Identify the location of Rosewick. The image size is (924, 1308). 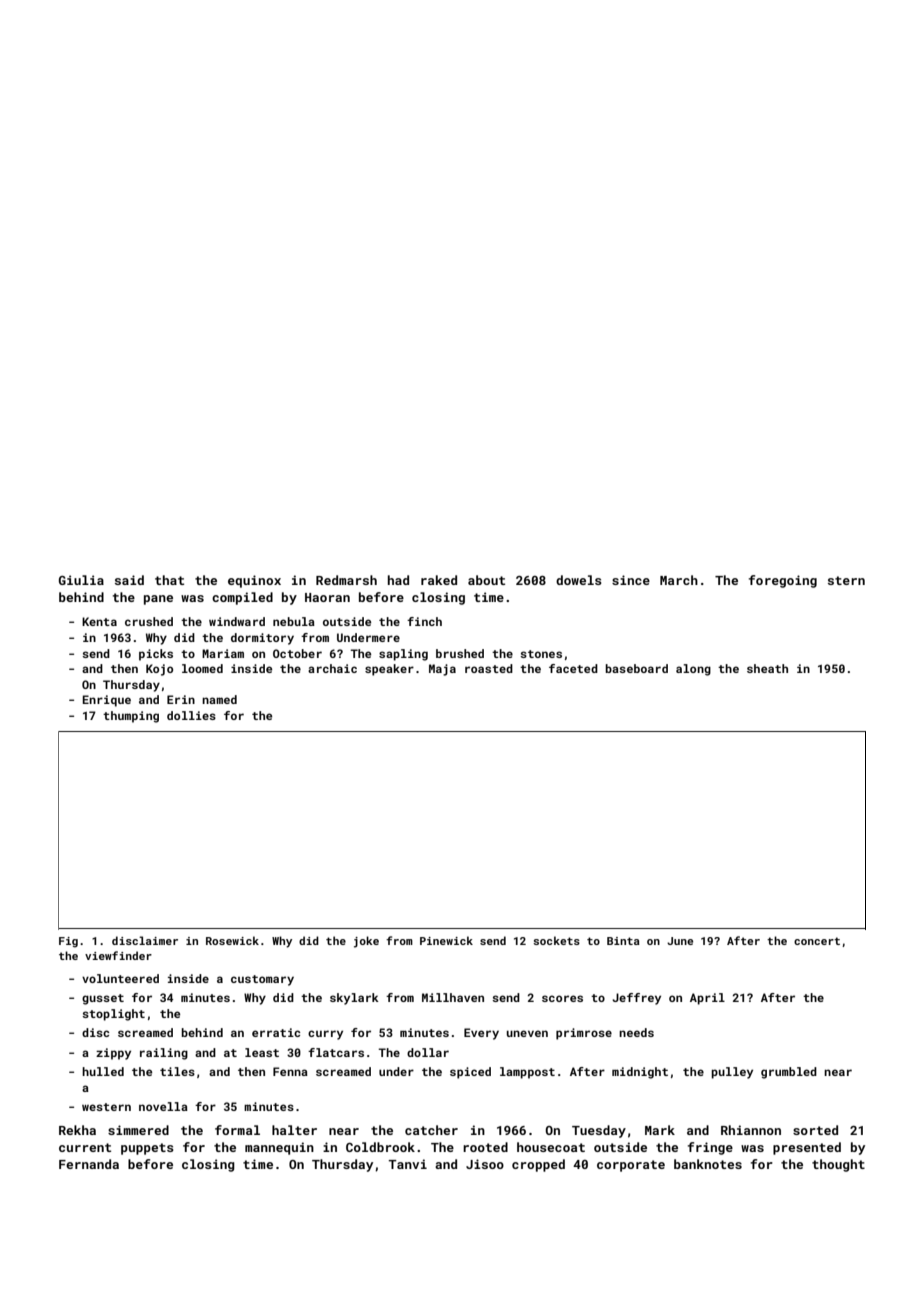
(232, 940).
